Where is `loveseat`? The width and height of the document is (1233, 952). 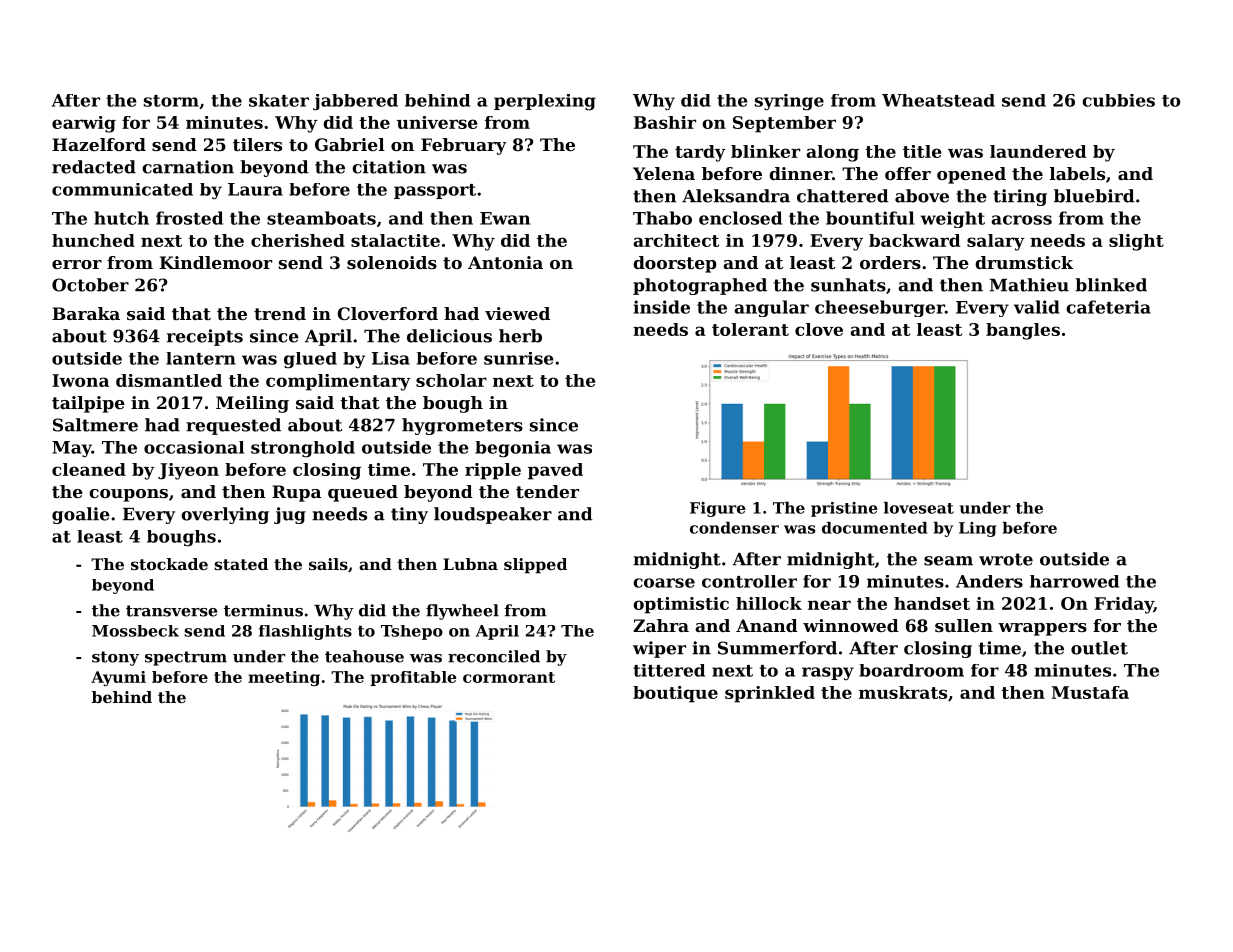 loveseat is located at coordinates (919, 508).
